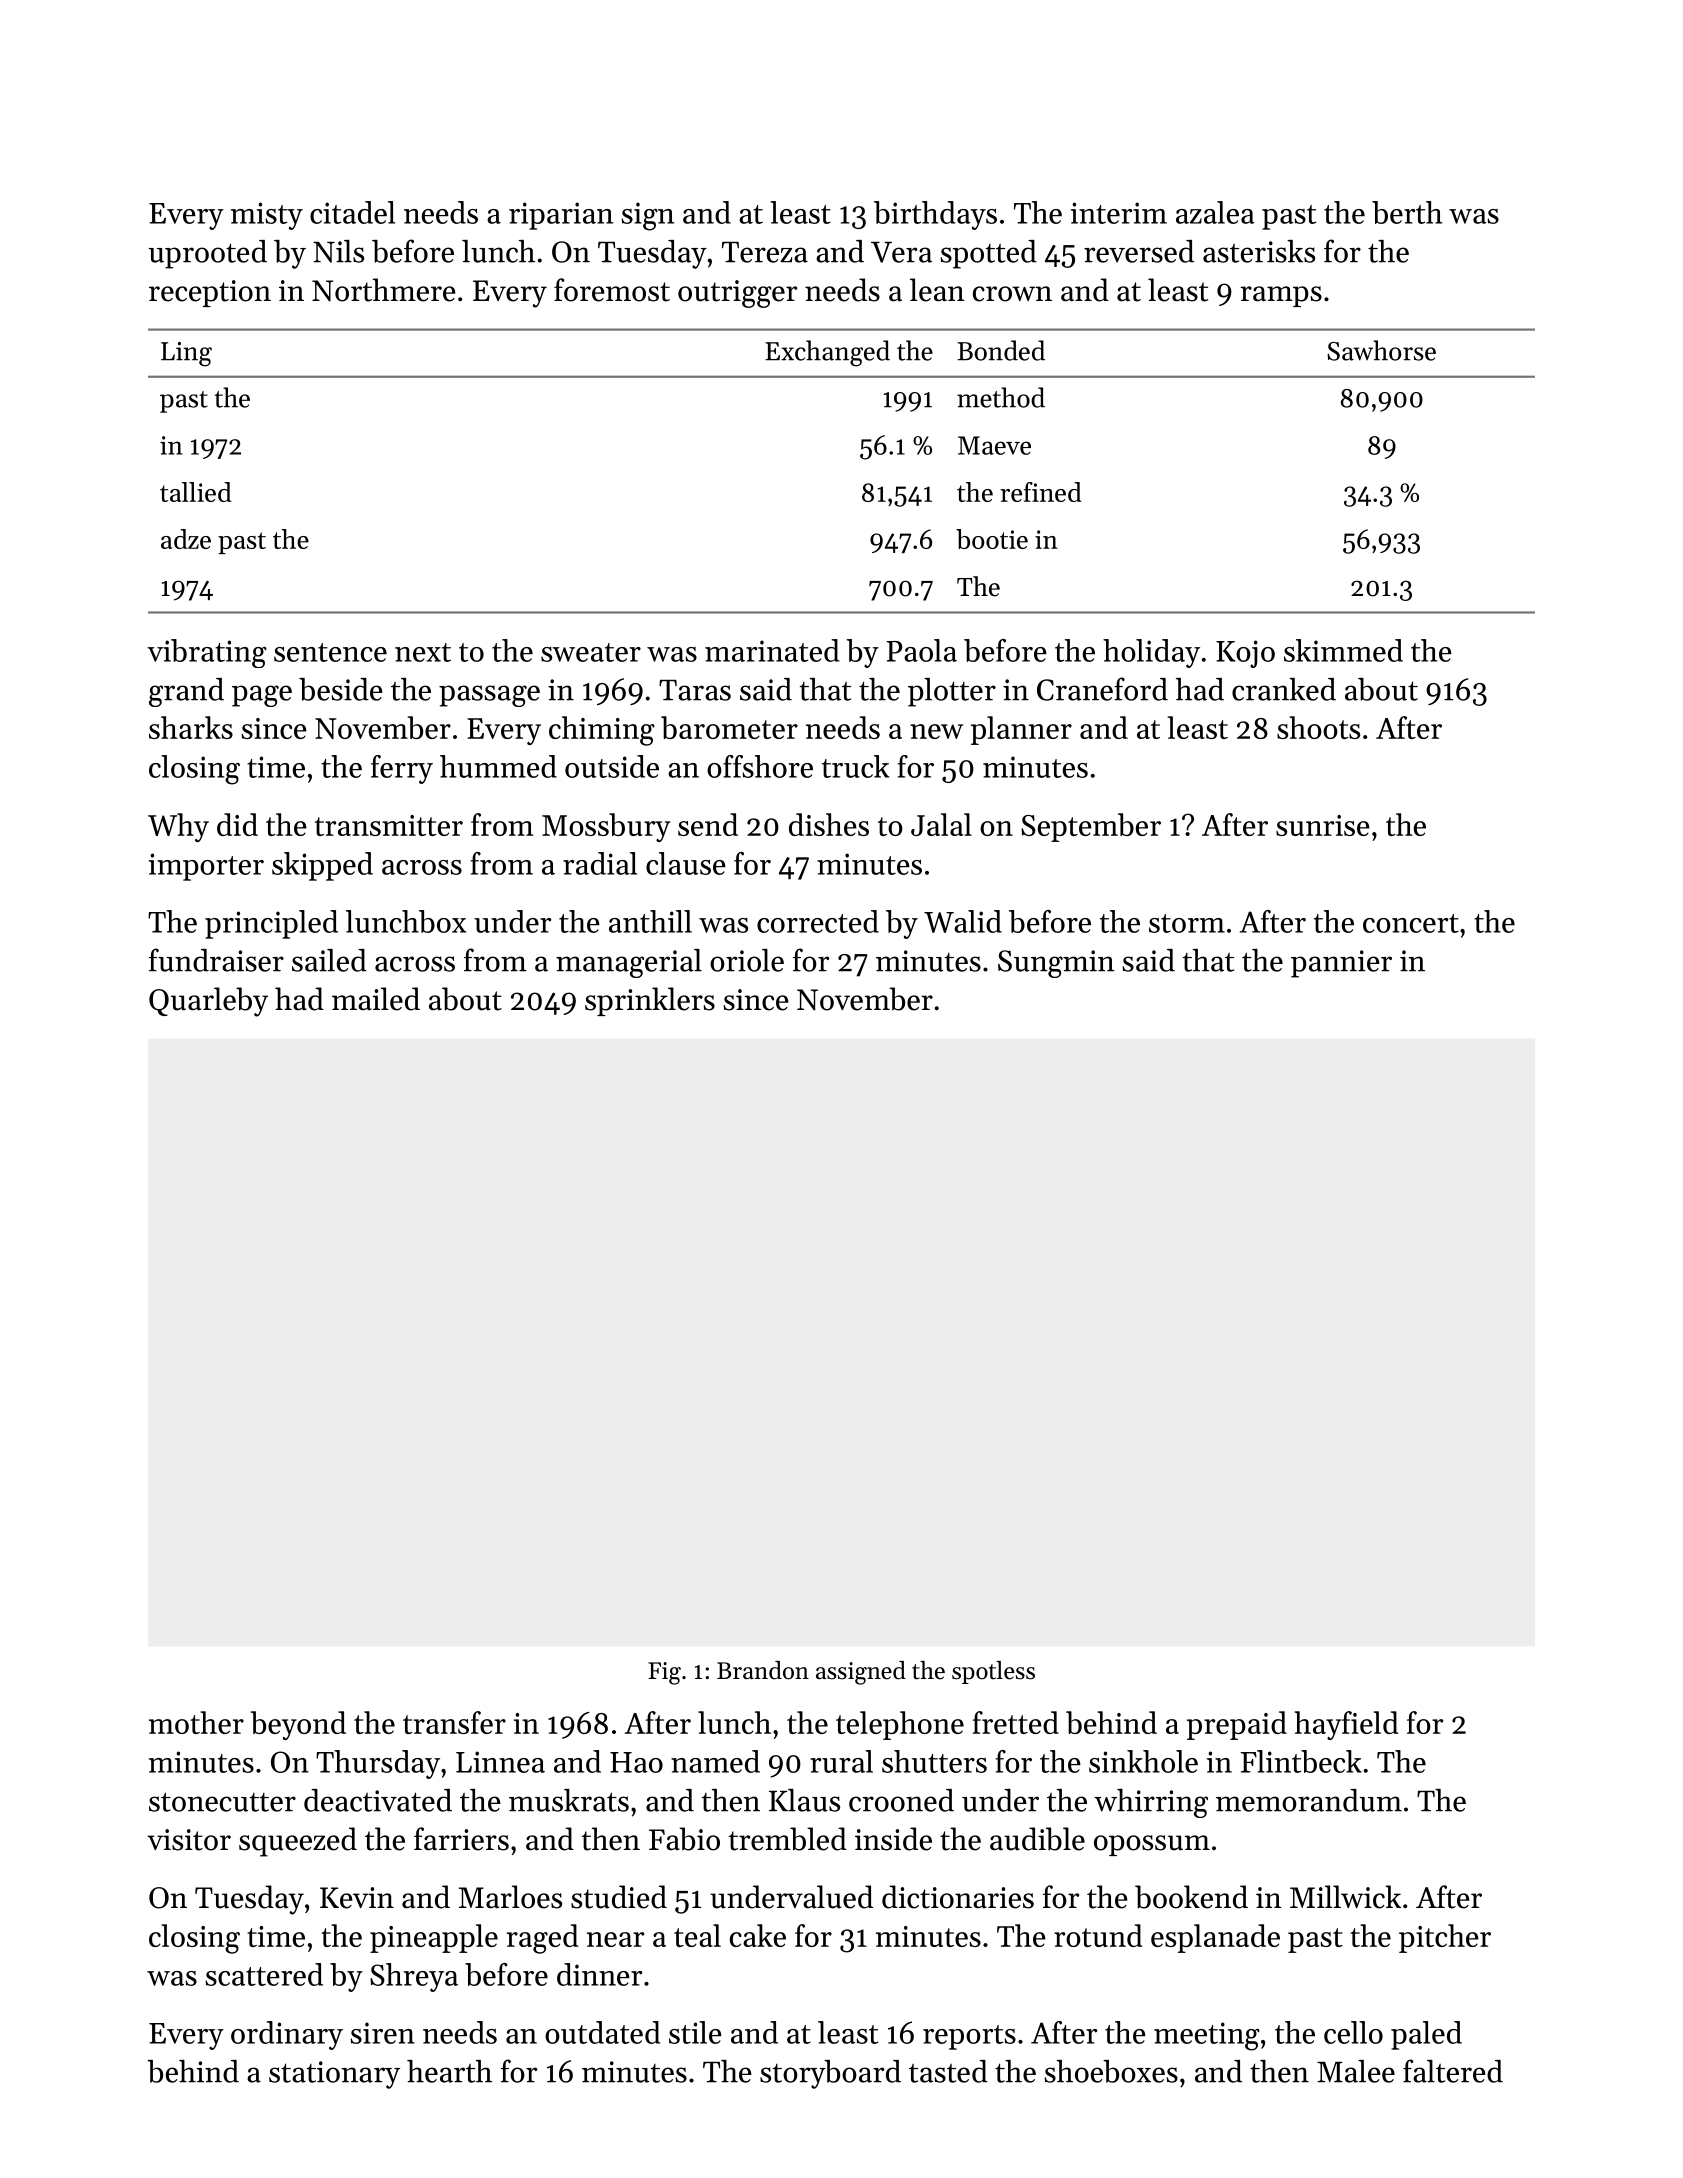 This document has width=1683, height=2178. Describe the element at coordinates (936, 731) in the document. I see `new` at that location.
